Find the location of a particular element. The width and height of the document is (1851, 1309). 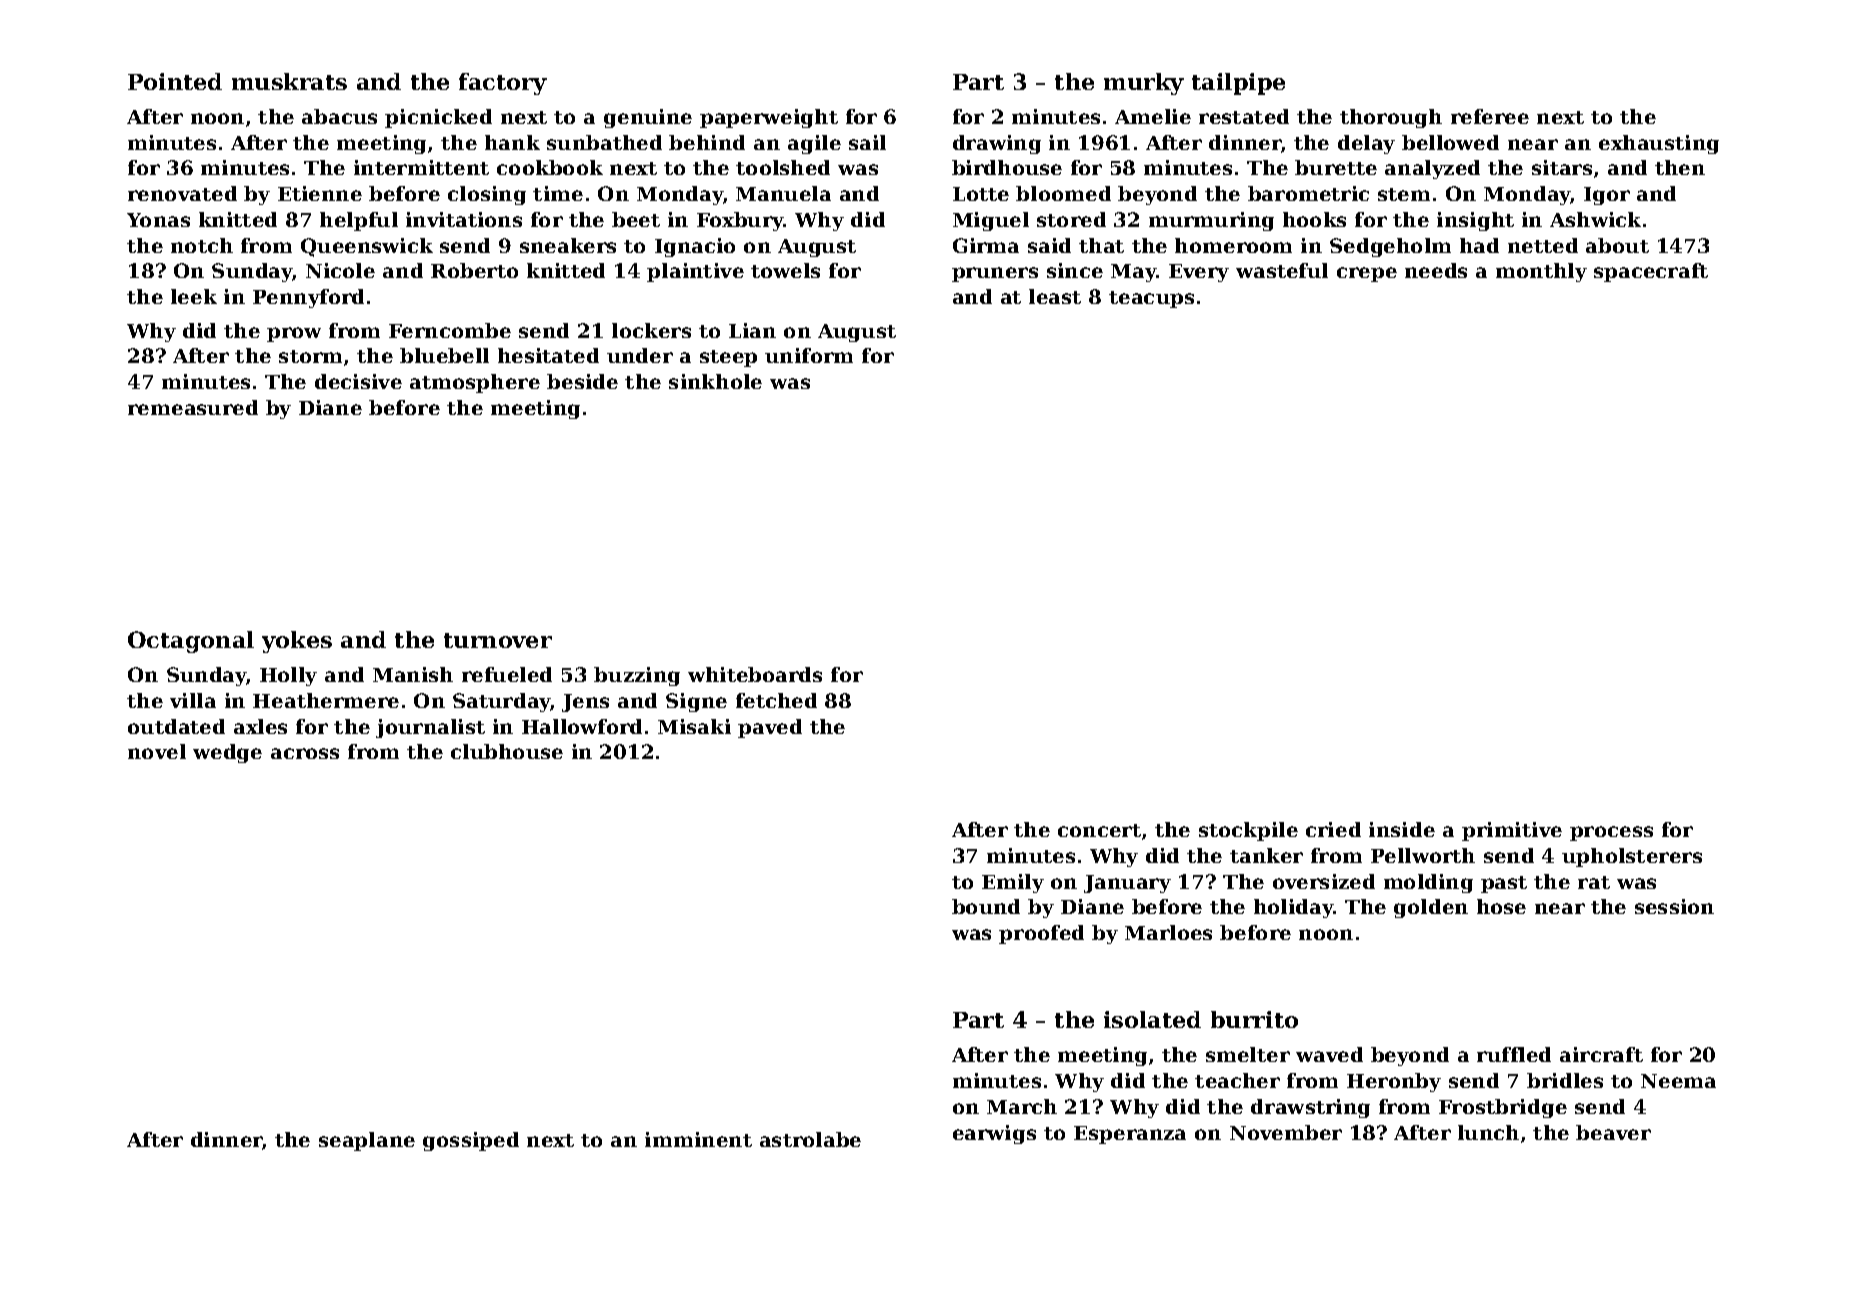

golden is located at coordinates (1431, 908).
